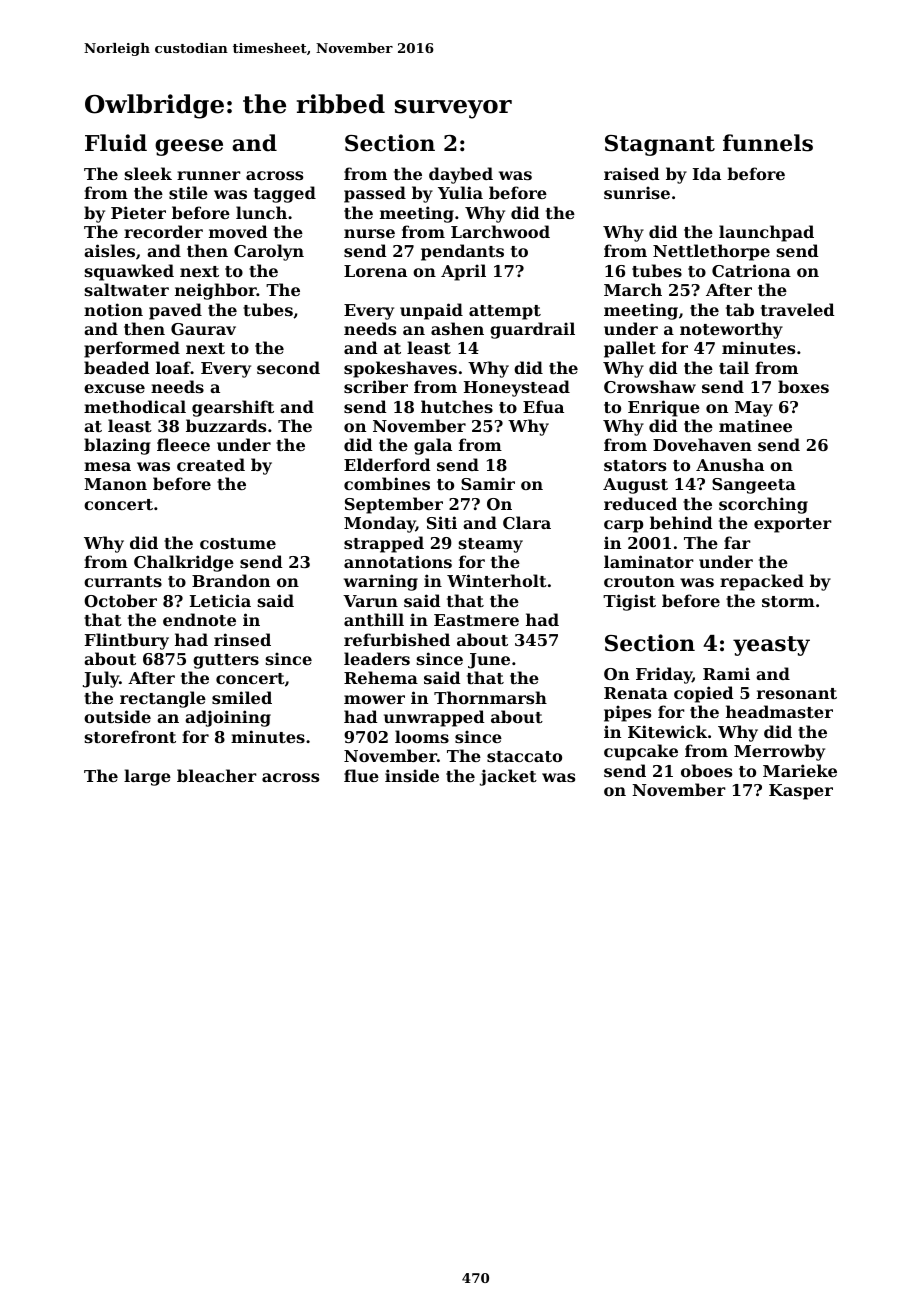 The height and width of the page is (1308, 924). Describe the element at coordinates (508, 777) in the page. I see `jacket` at that location.
